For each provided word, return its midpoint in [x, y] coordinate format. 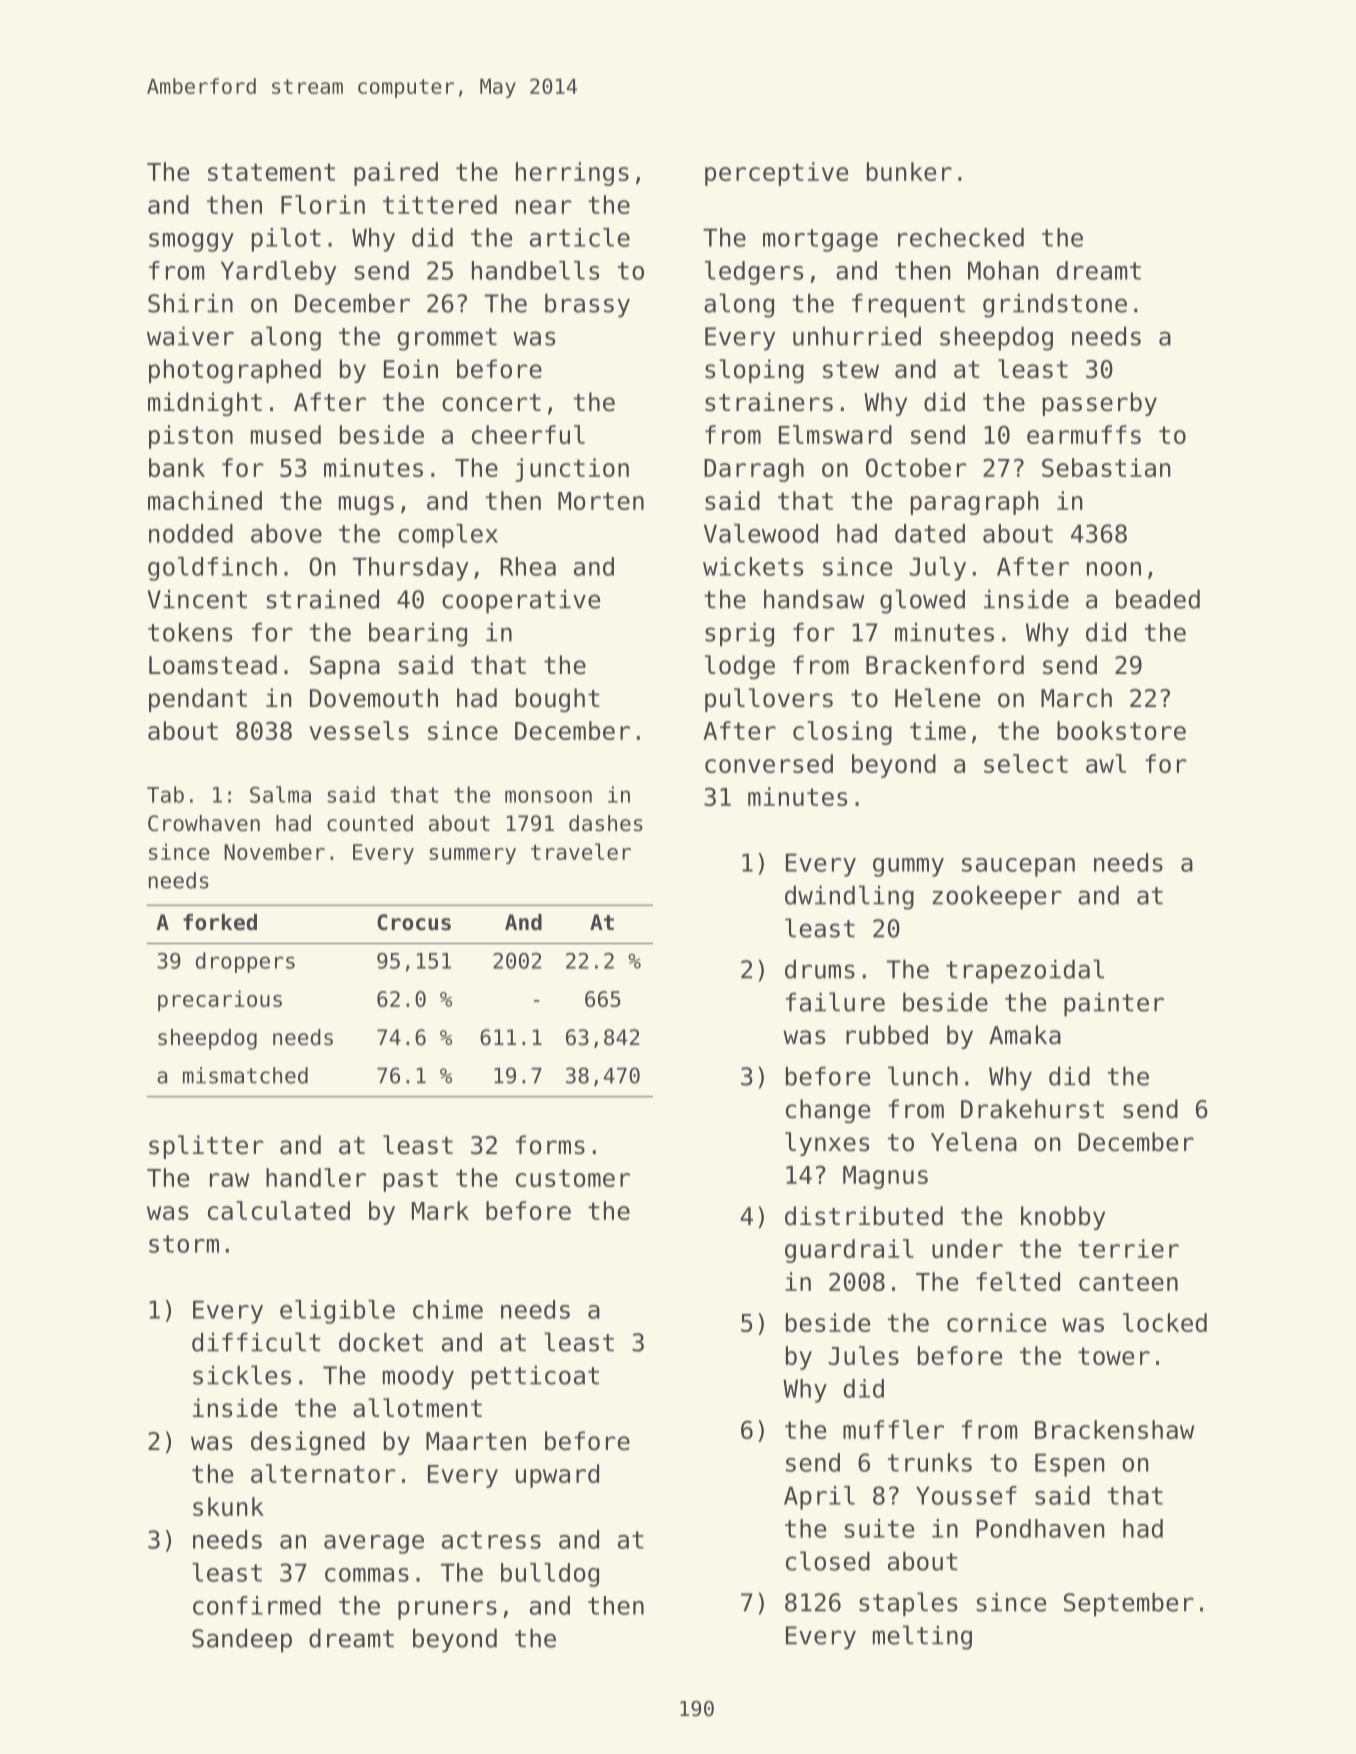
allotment [417, 1408]
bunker [909, 171]
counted [370, 823]
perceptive [776, 174]
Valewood [761, 533]
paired [396, 174]
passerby [1100, 404]
